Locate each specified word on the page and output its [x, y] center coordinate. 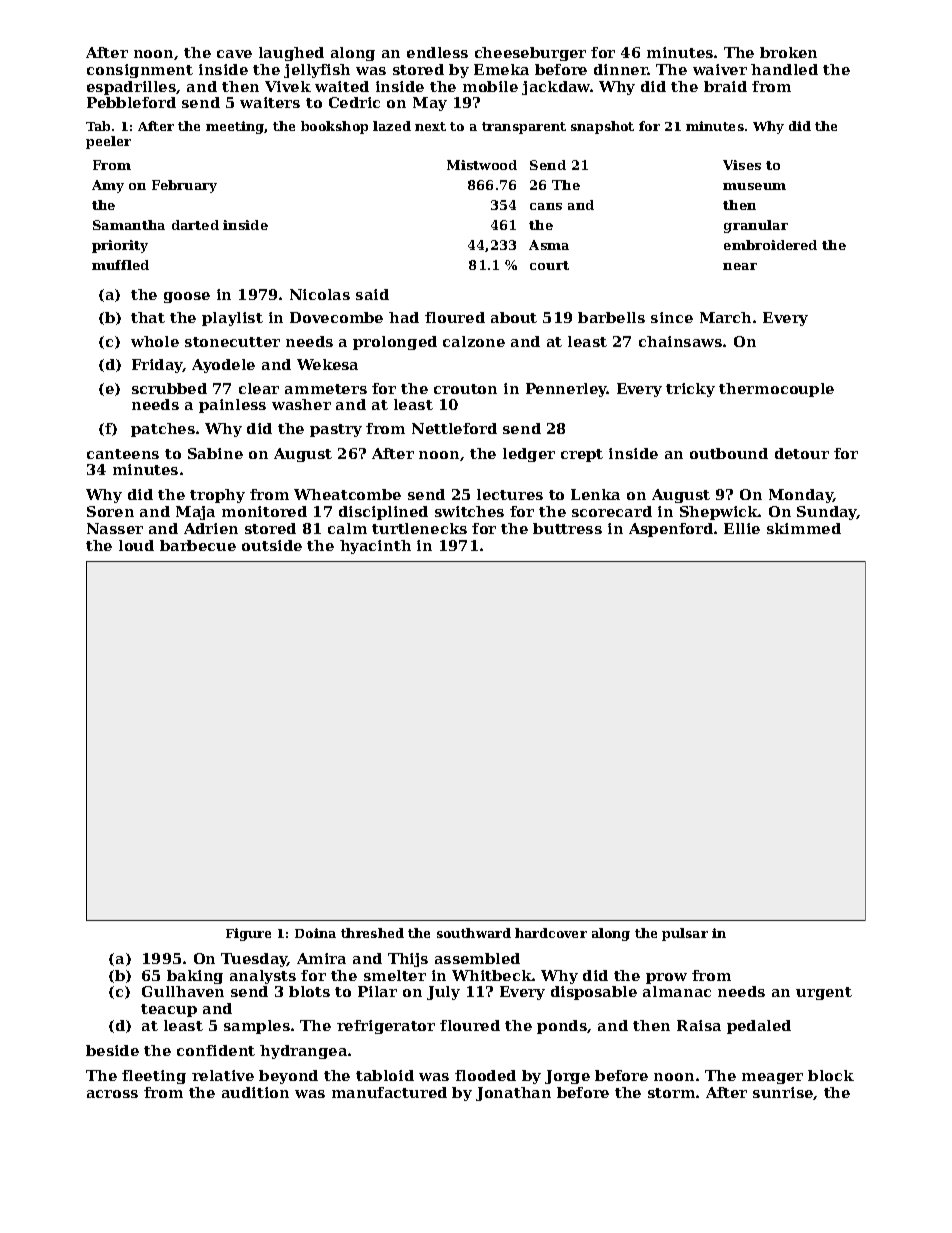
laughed [291, 54]
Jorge [567, 1077]
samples [257, 1027]
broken [788, 52]
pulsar [685, 934]
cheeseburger [530, 54]
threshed [372, 933]
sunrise [783, 1092]
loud [136, 545]
